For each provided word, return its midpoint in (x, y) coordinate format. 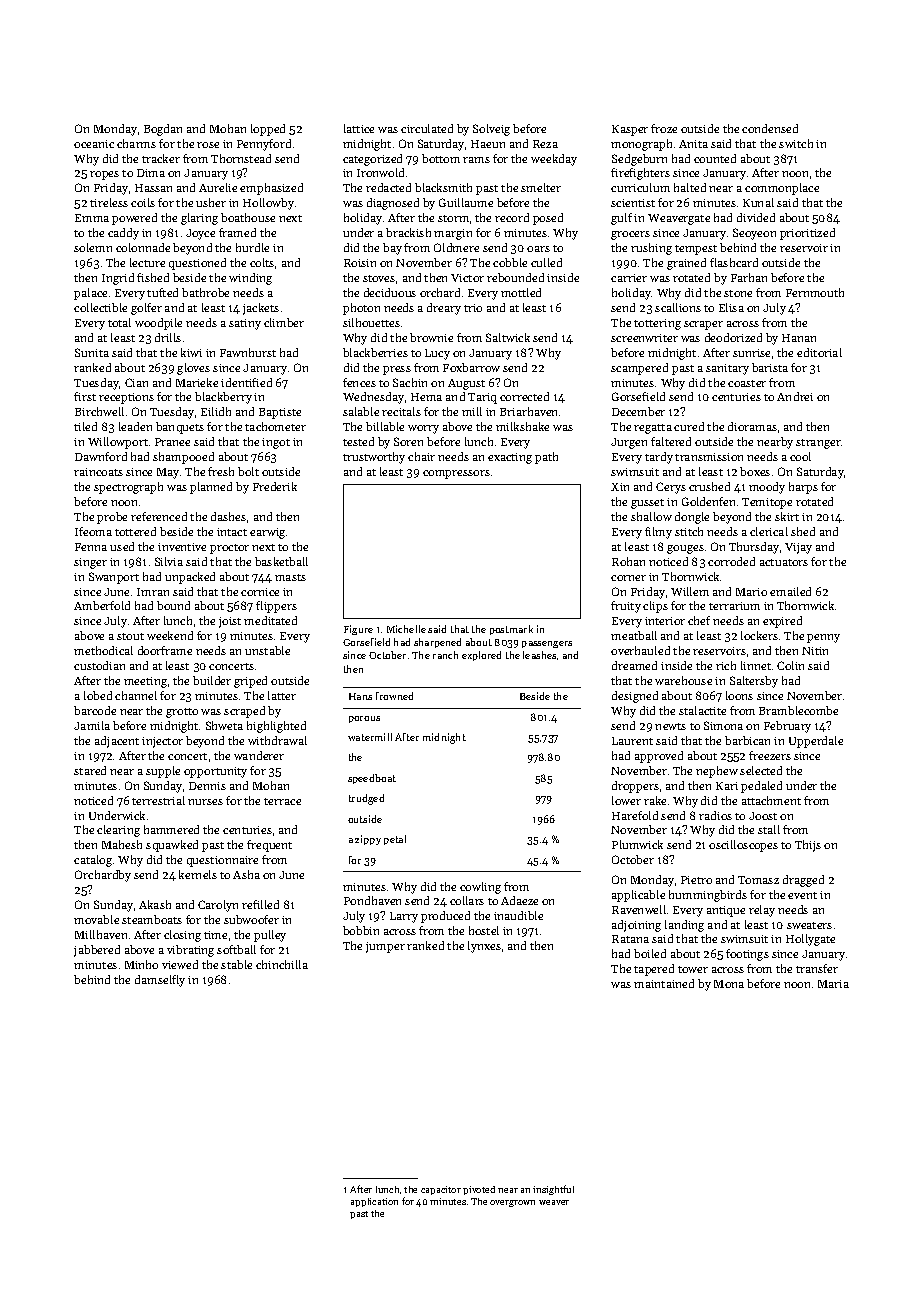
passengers (547, 644)
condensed (770, 128)
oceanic (94, 144)
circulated (427, 128)
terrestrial (158, 800)
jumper (385, 947)
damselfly (160, 981)
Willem (690, 591)
